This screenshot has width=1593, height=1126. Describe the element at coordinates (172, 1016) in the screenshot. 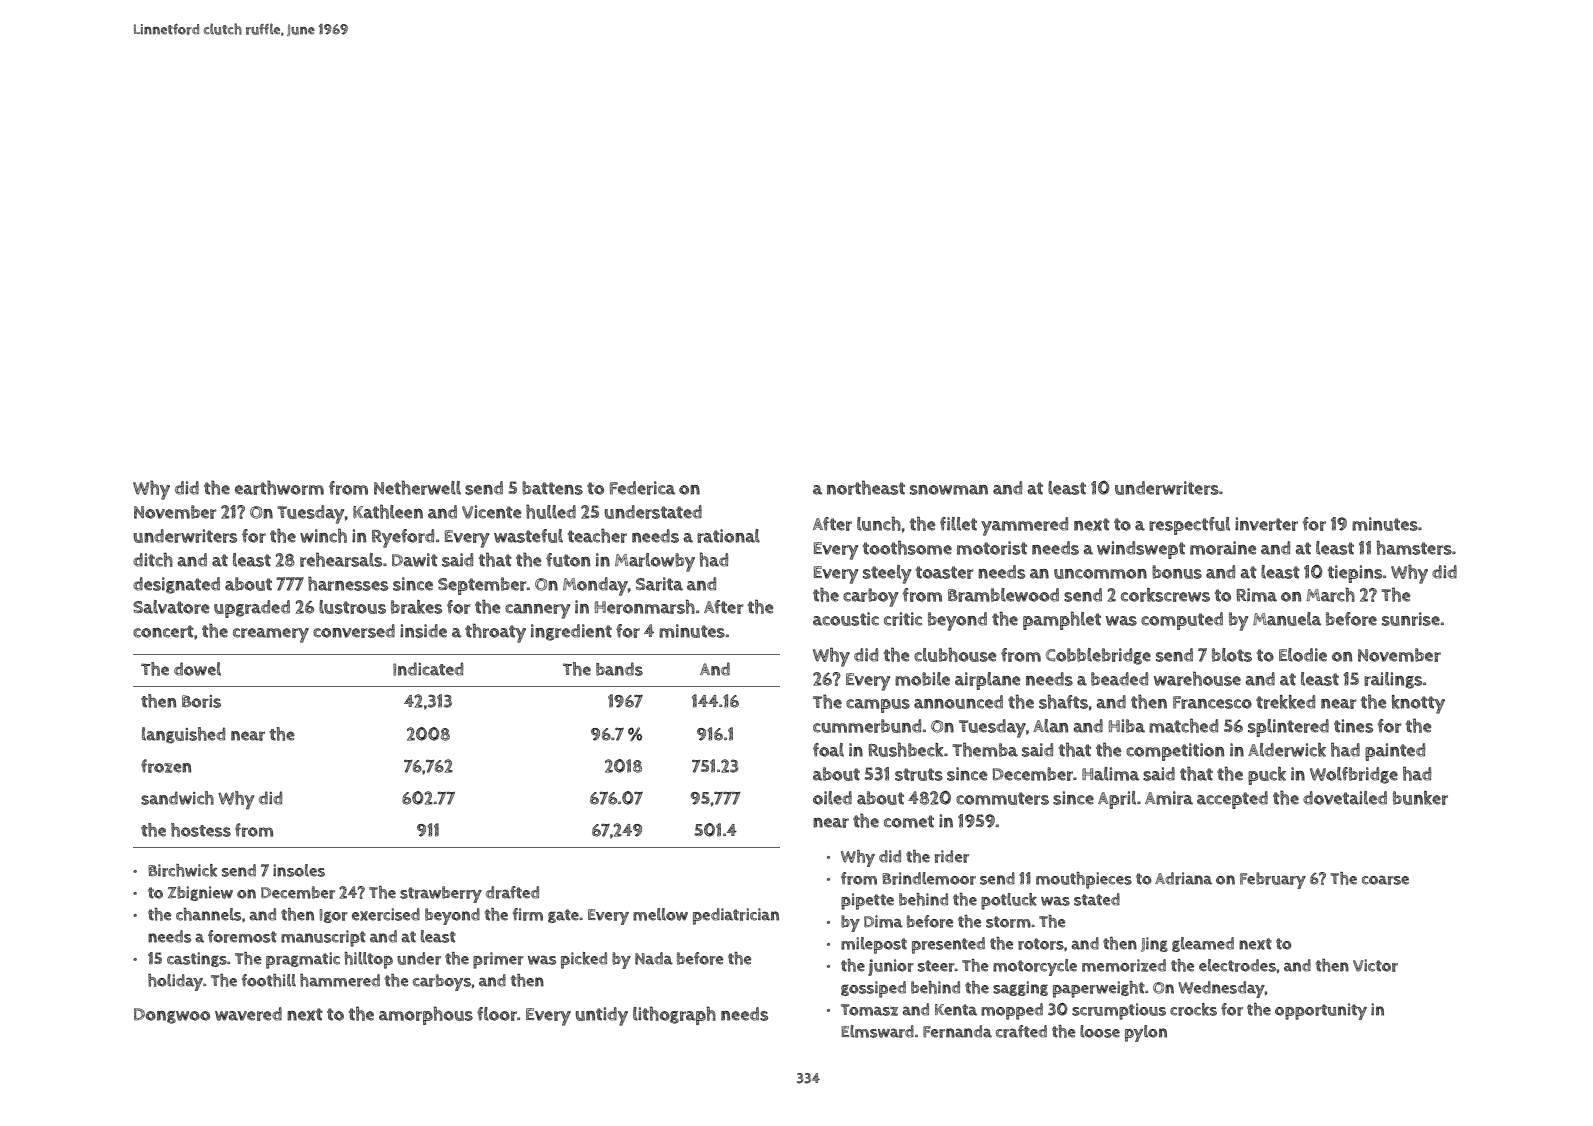

I see `Dongwoo` at that location.
